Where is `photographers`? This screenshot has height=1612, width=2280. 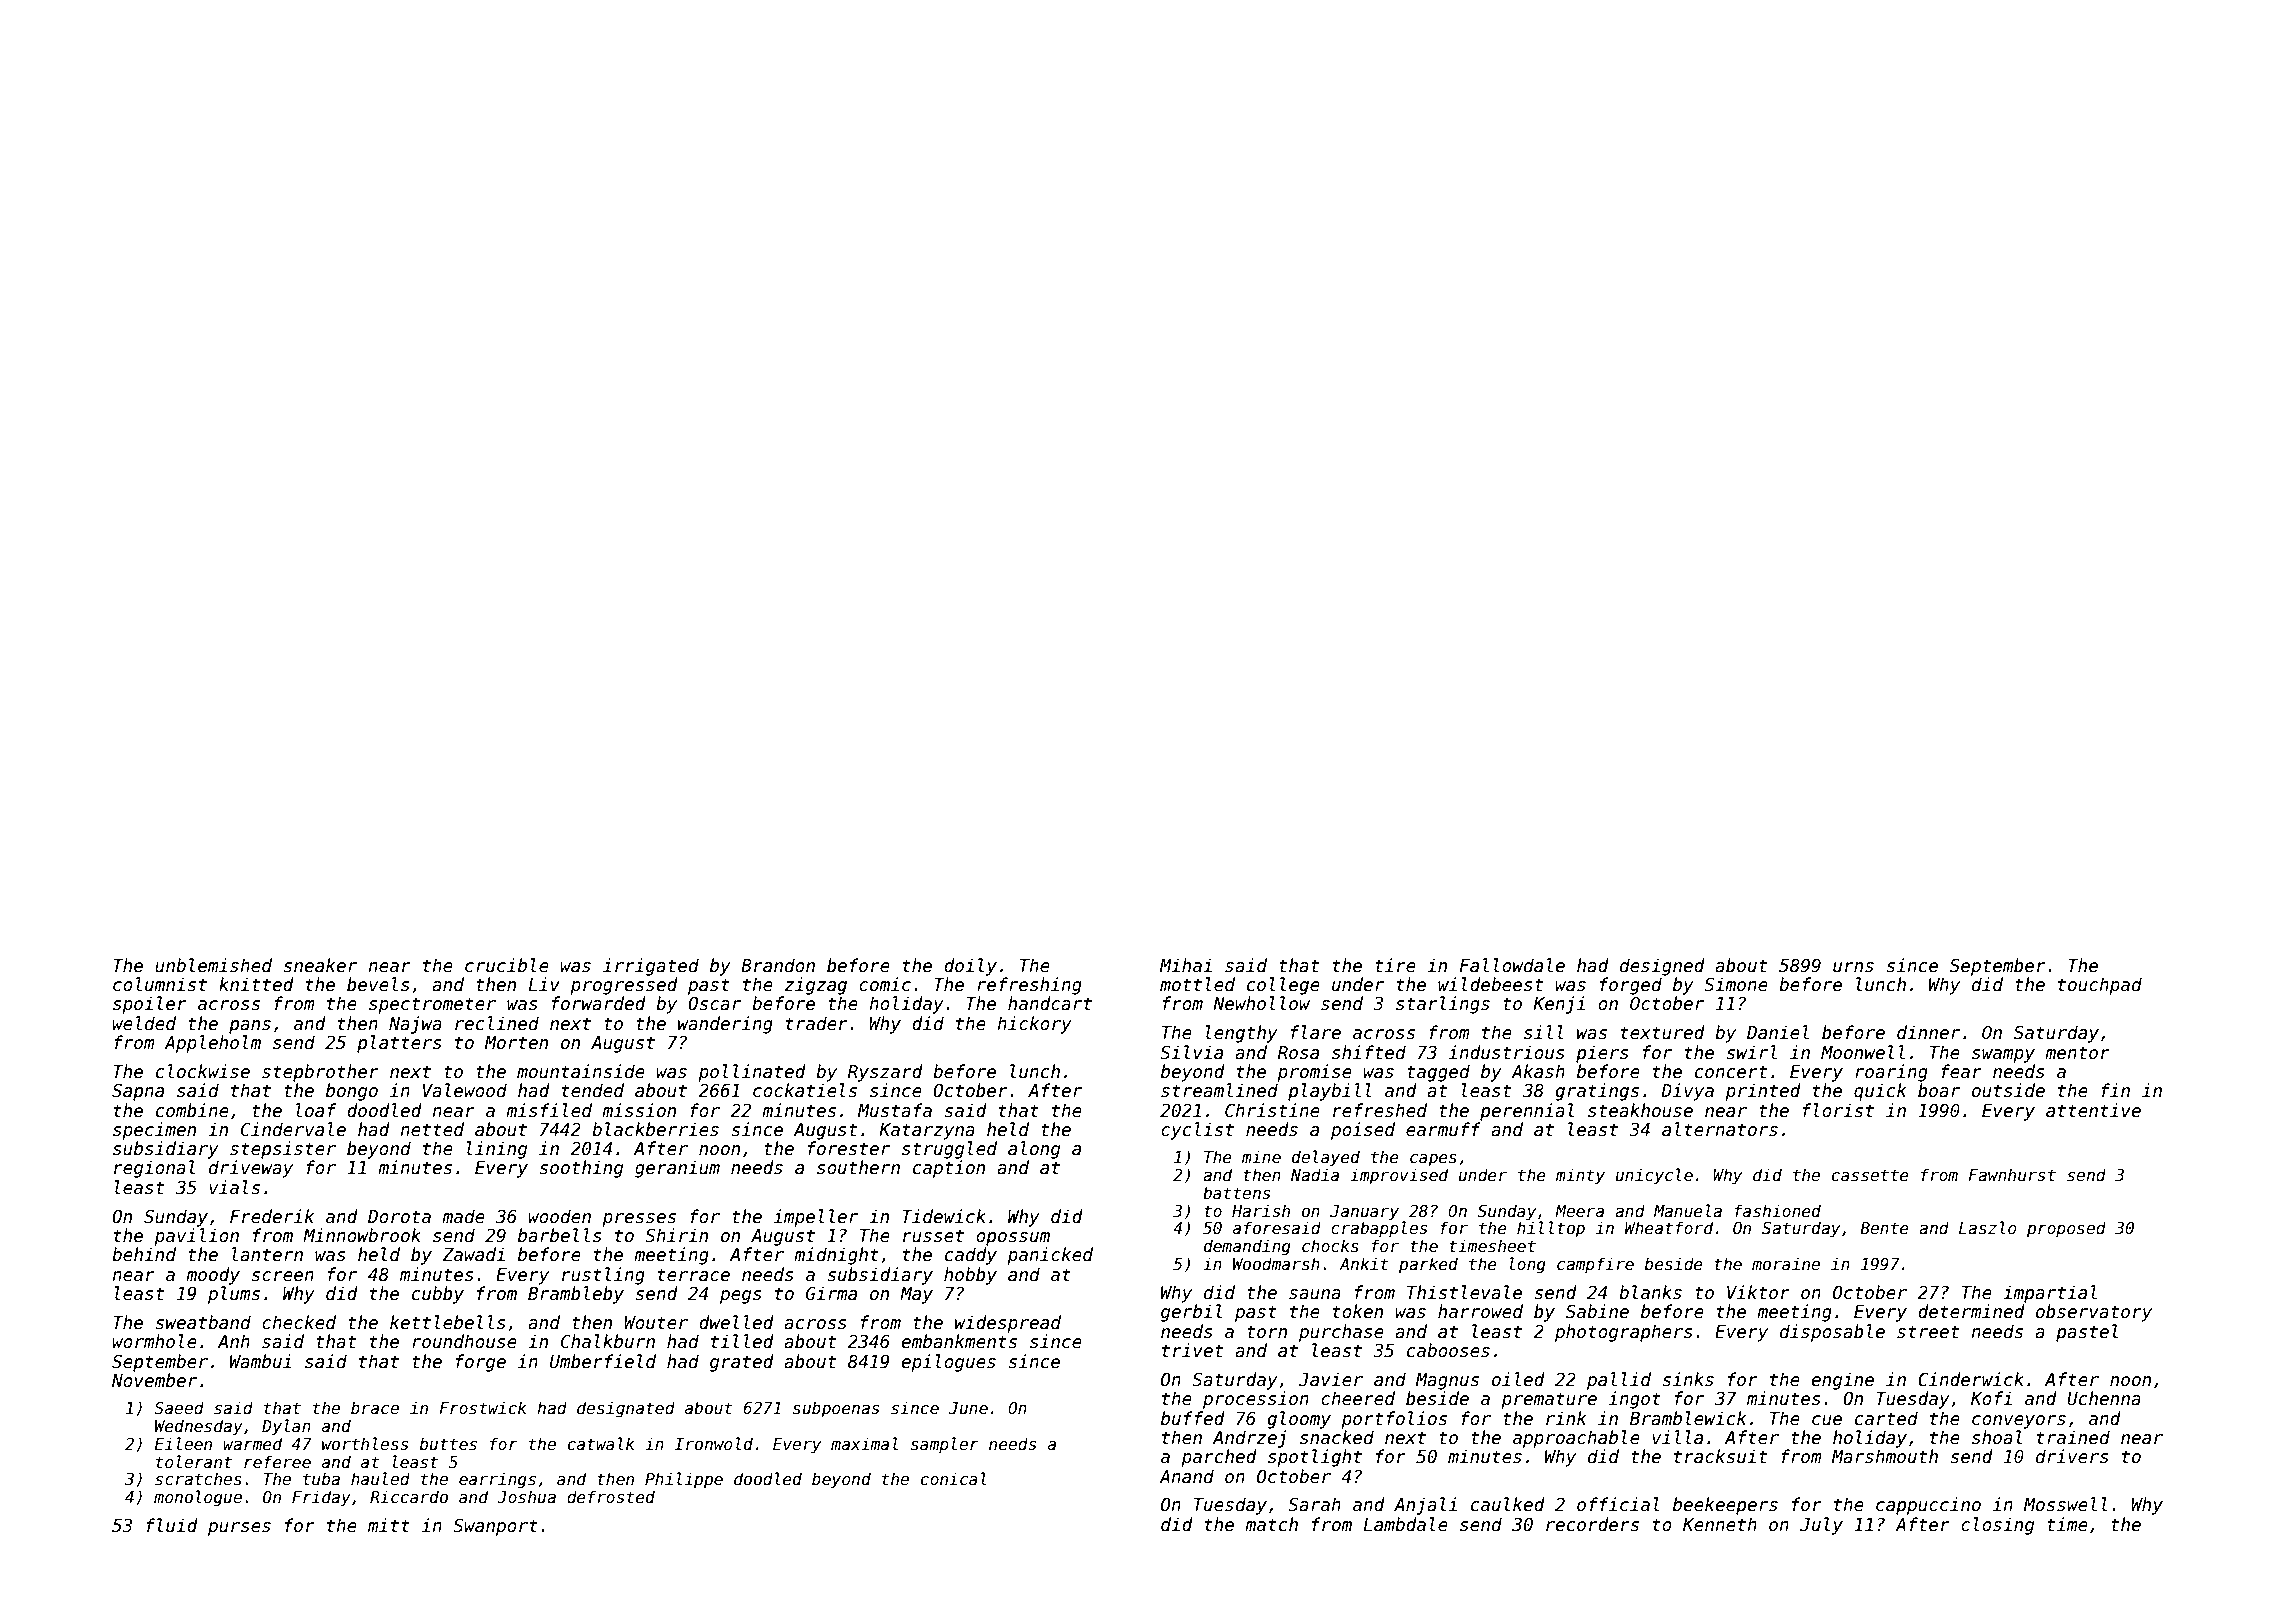 photographers is located at coordinates (1624, 1333).
